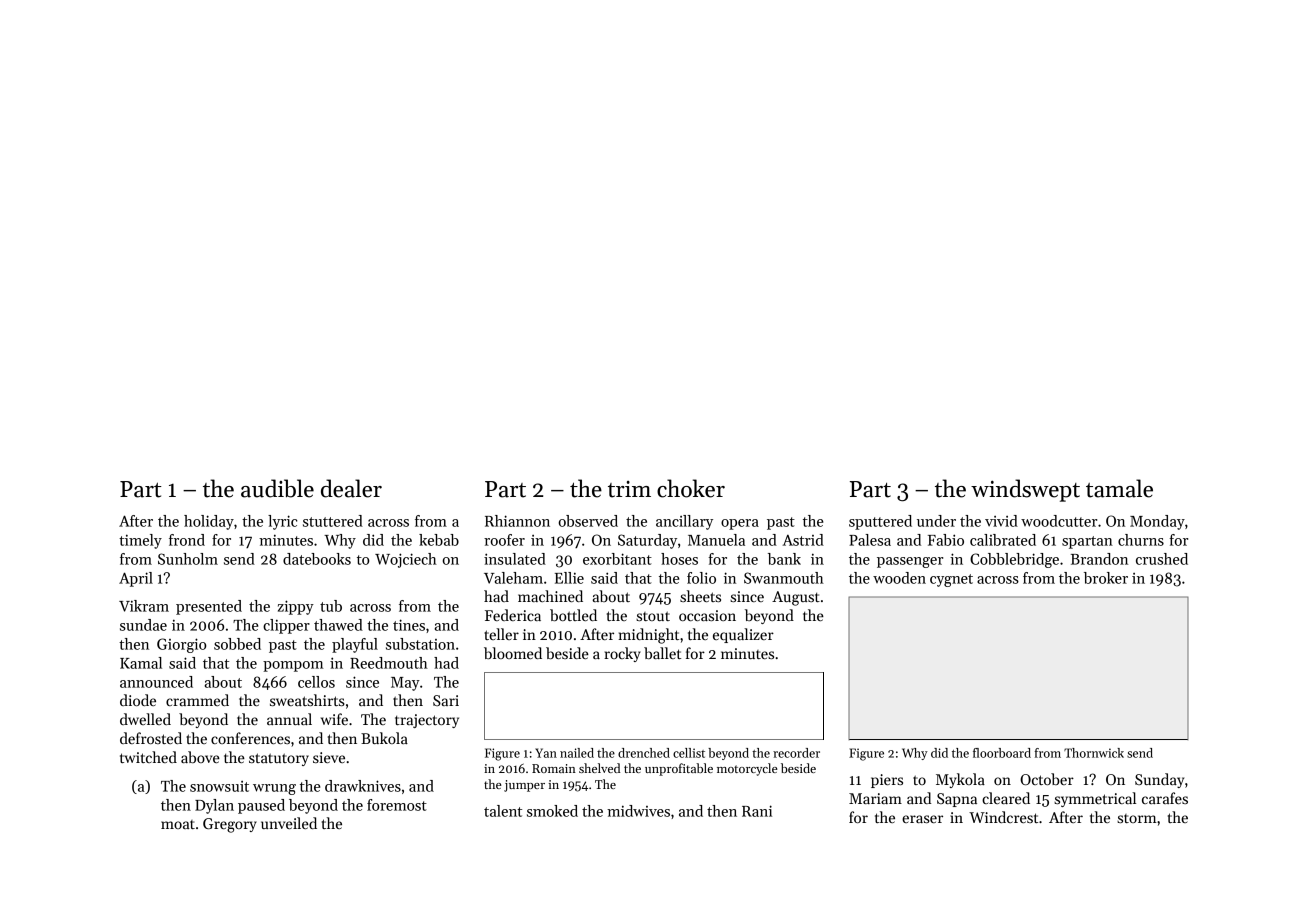  I want to click on windswept, so click(1025, 490).
